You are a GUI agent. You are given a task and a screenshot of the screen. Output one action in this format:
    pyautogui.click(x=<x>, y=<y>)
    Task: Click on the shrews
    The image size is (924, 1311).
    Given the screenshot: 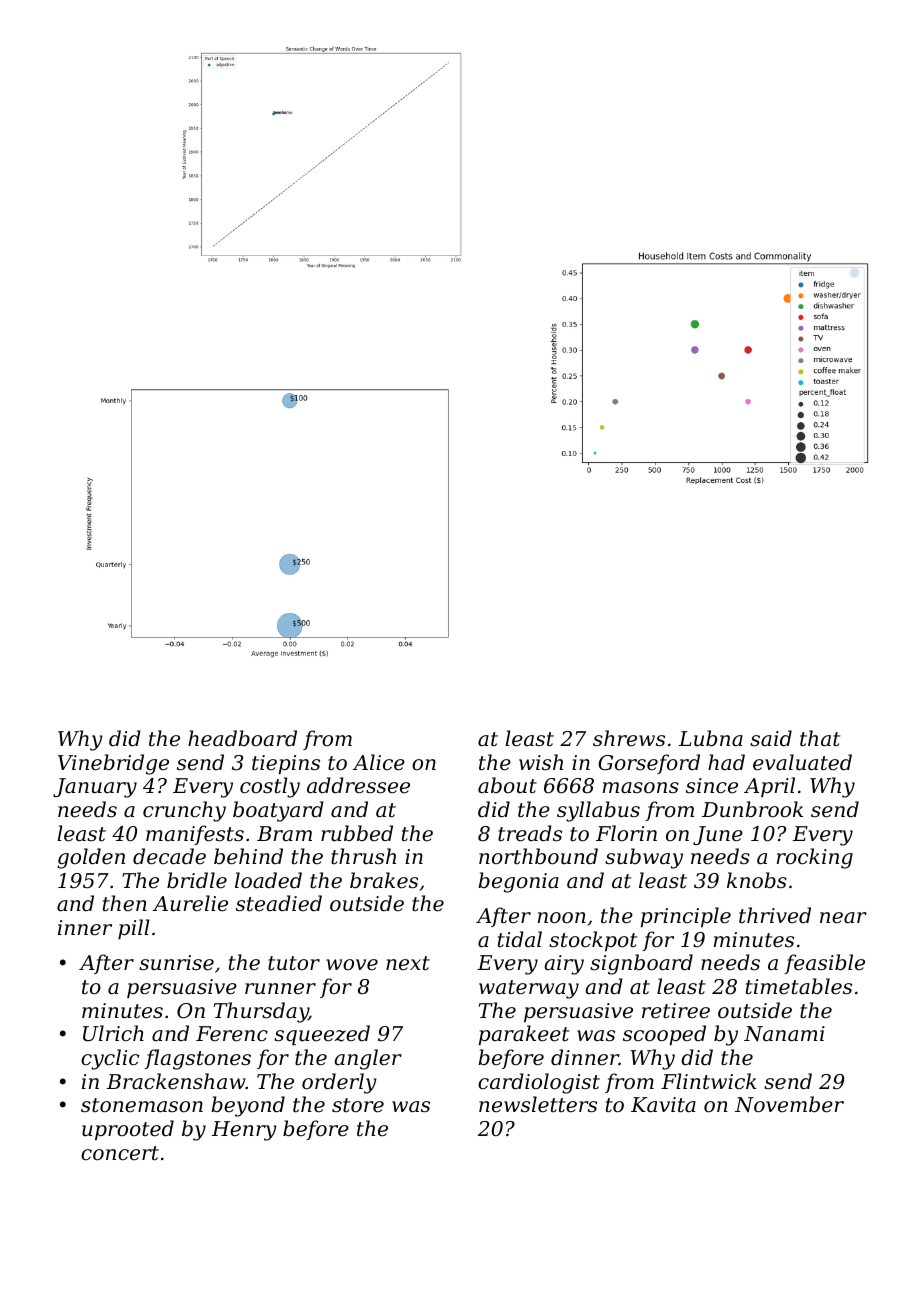 What is the action you would take?
    pyautogui.click(x=629, y=738)
